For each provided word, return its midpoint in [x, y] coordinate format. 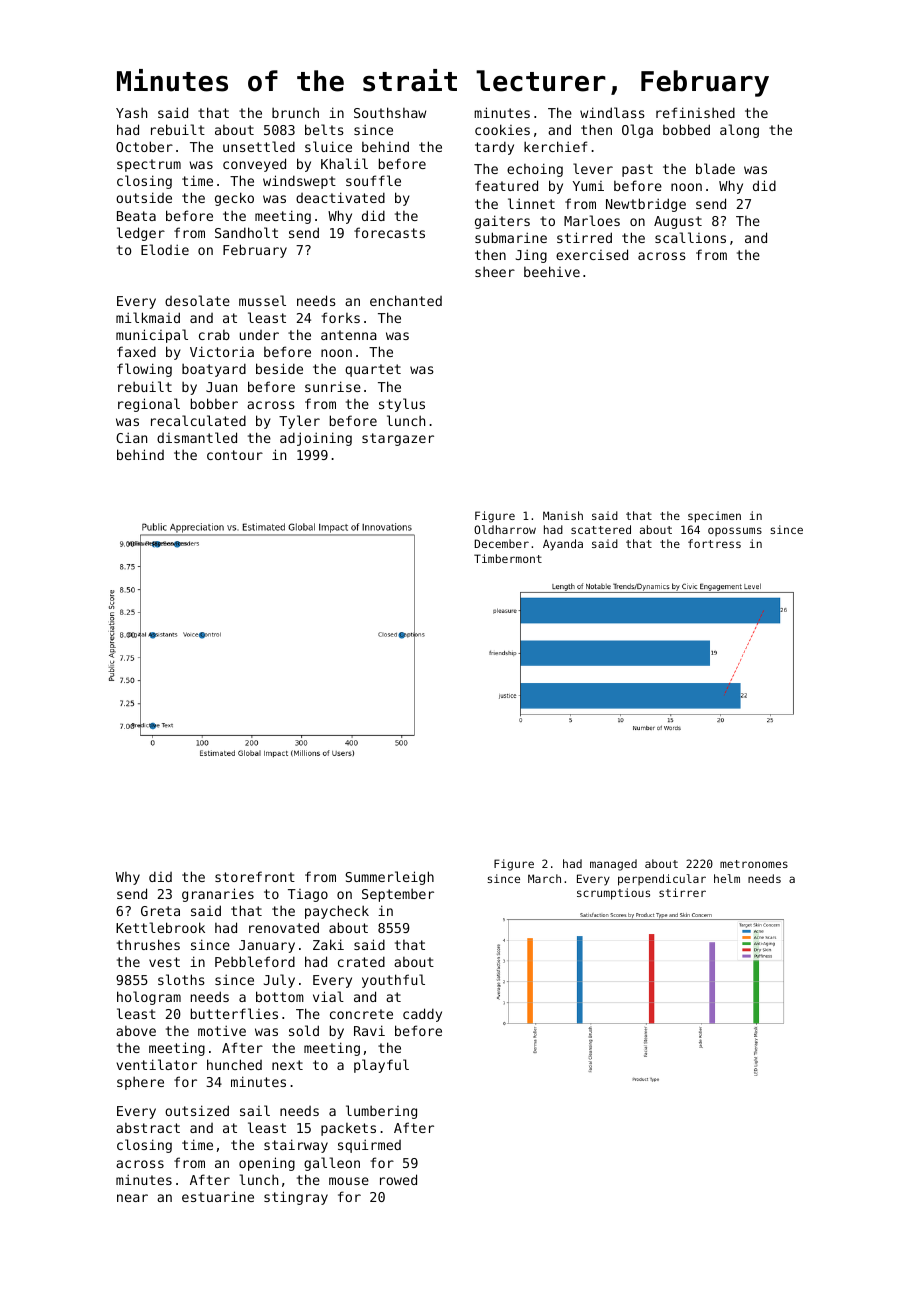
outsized [197, 1110]
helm [727, 878]
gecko [234, 199]
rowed [398, 1179]
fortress [714, 543]
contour [235, 455]
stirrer [682, 892]
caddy [422, 1015]
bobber [214, 403]
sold [304, 1030]
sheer [495, 271]
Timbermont [508, 558]
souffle [373, 180]
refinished [695, 112]
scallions [690, 237]
